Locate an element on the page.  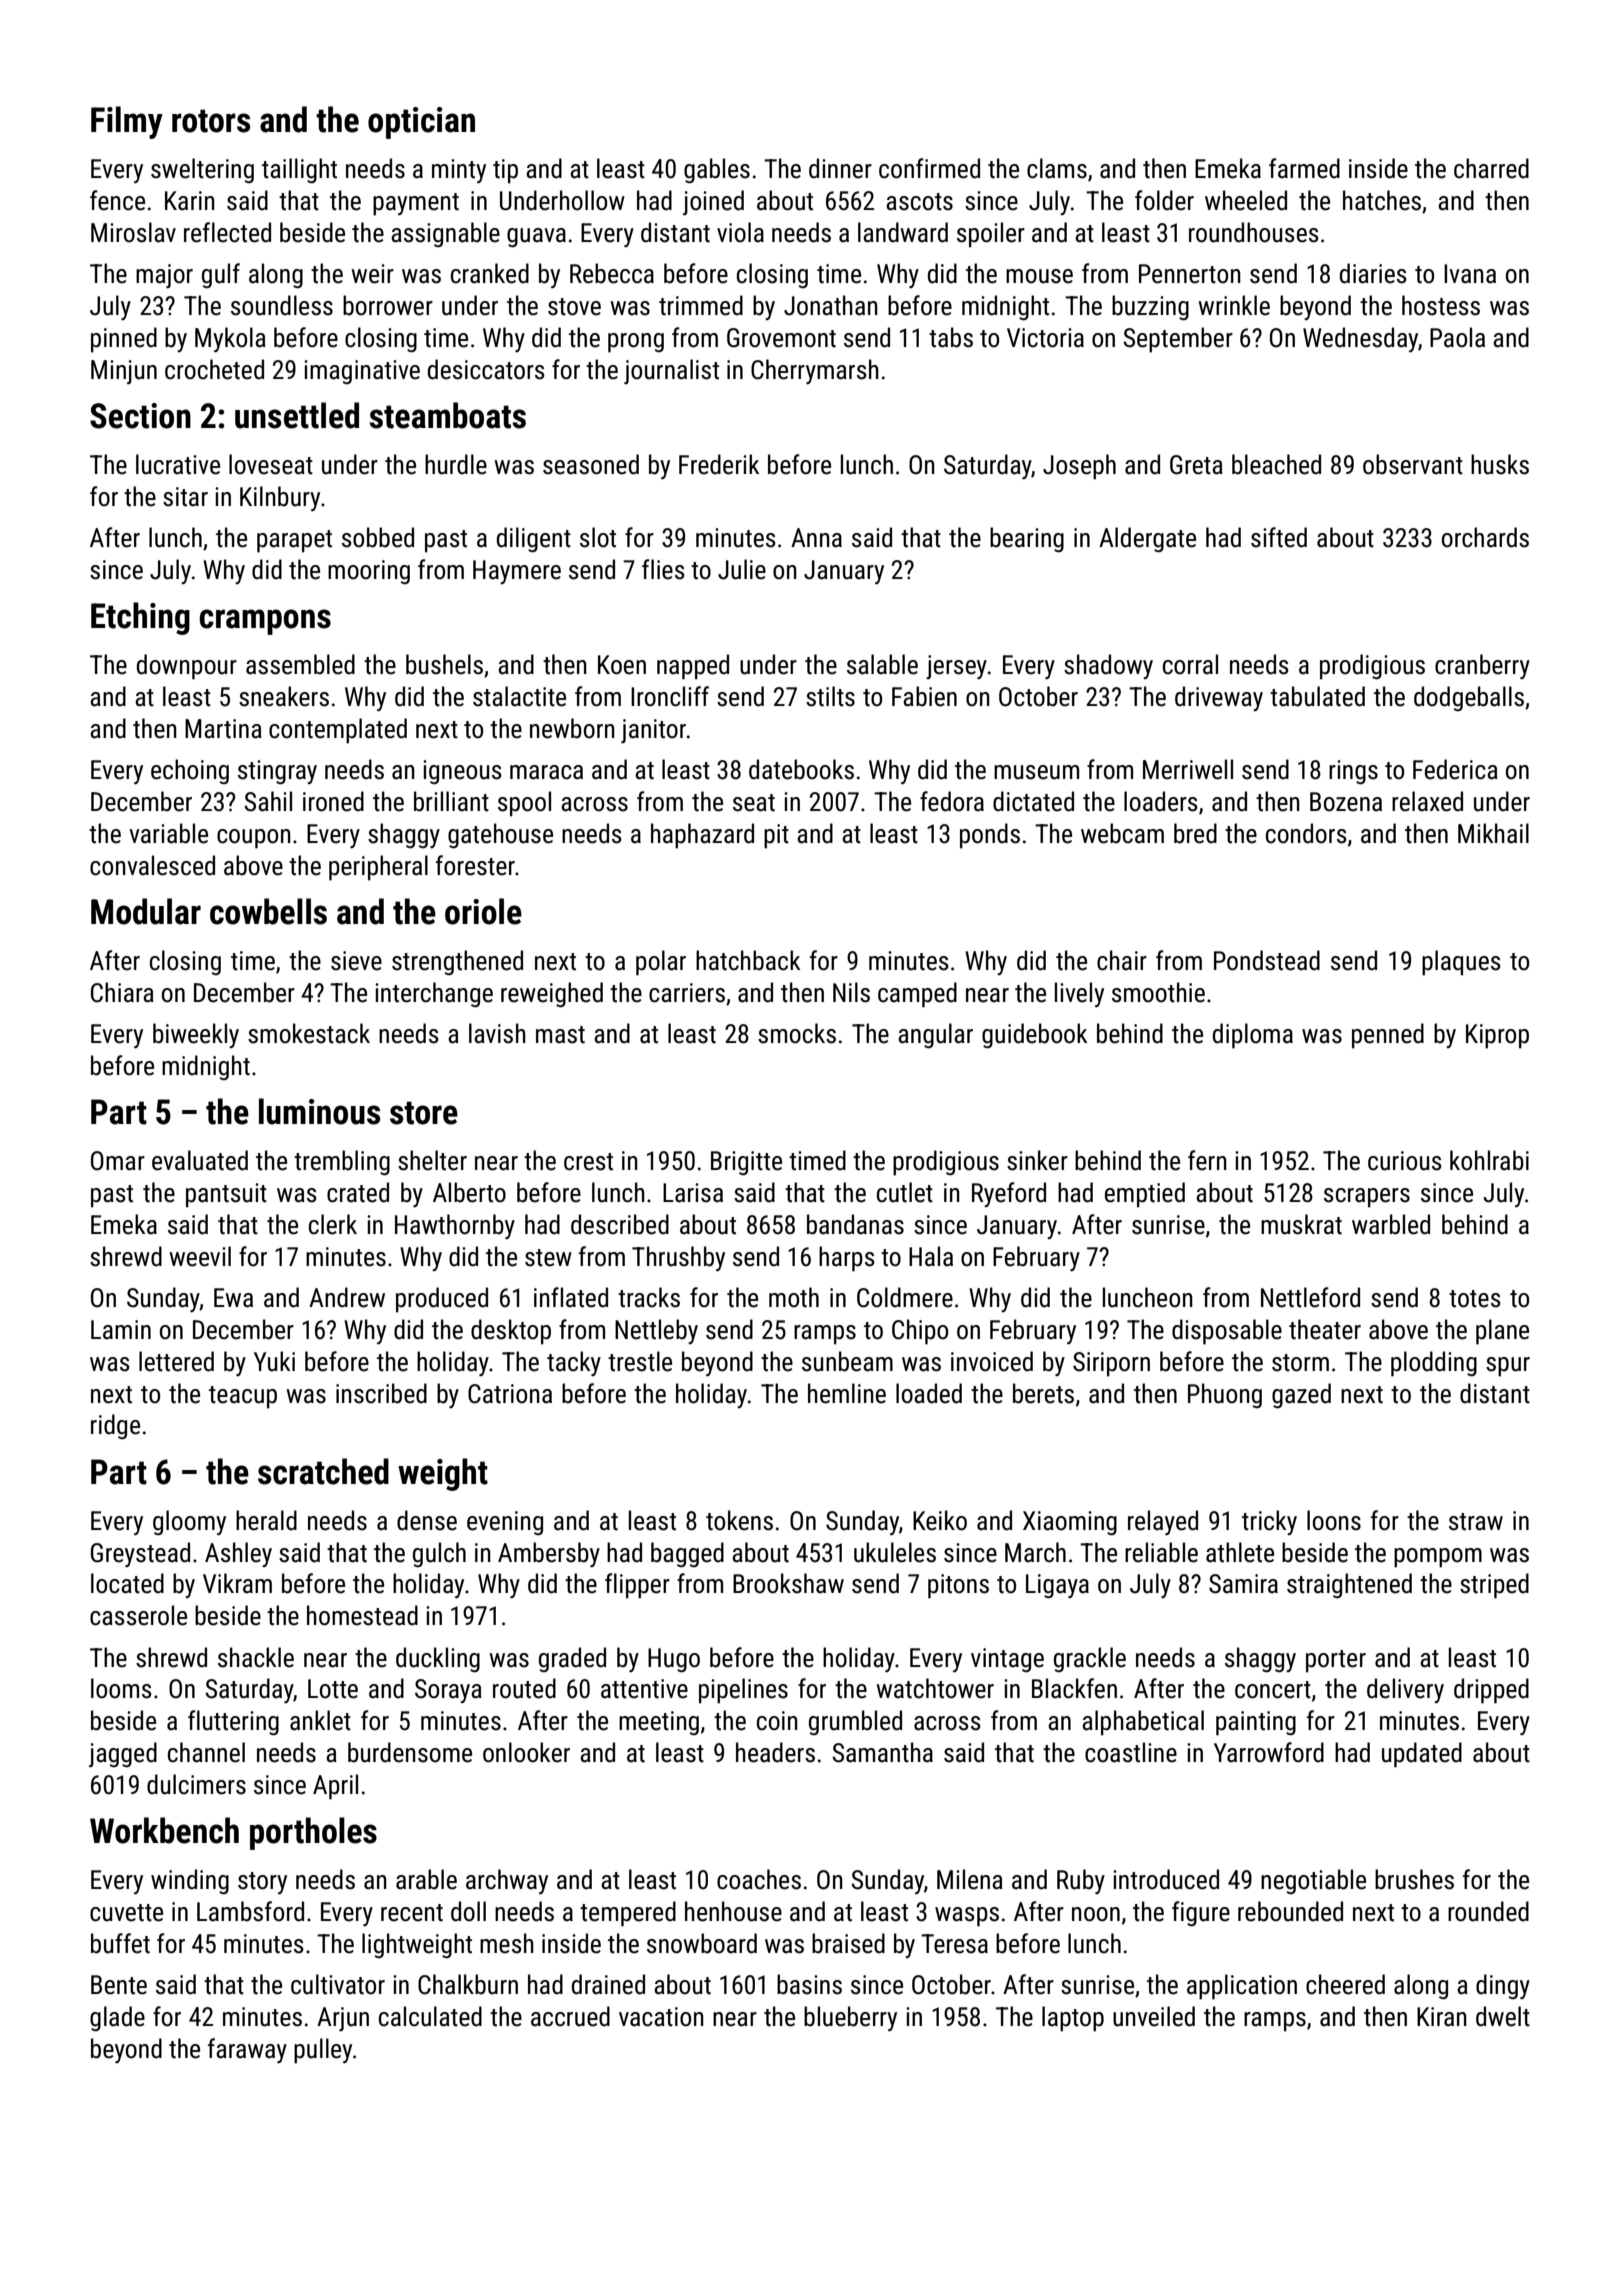
Teresa is located at coordinates (954, 1944).
